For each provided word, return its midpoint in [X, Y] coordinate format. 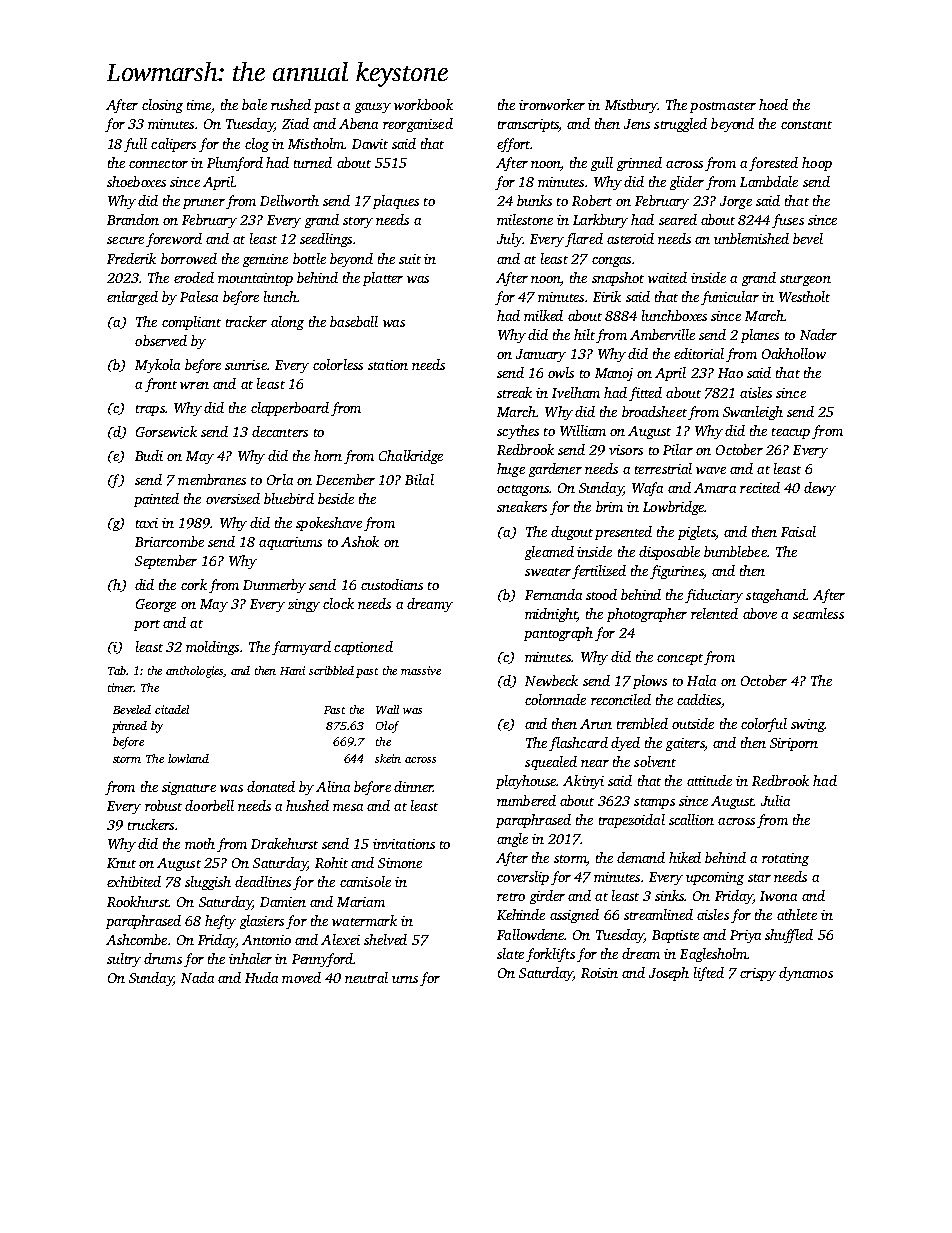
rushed [291, 104]
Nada [197, 977]
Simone [400, 863]
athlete [797, 914]
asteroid [630, 238]
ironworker [552, 104]
